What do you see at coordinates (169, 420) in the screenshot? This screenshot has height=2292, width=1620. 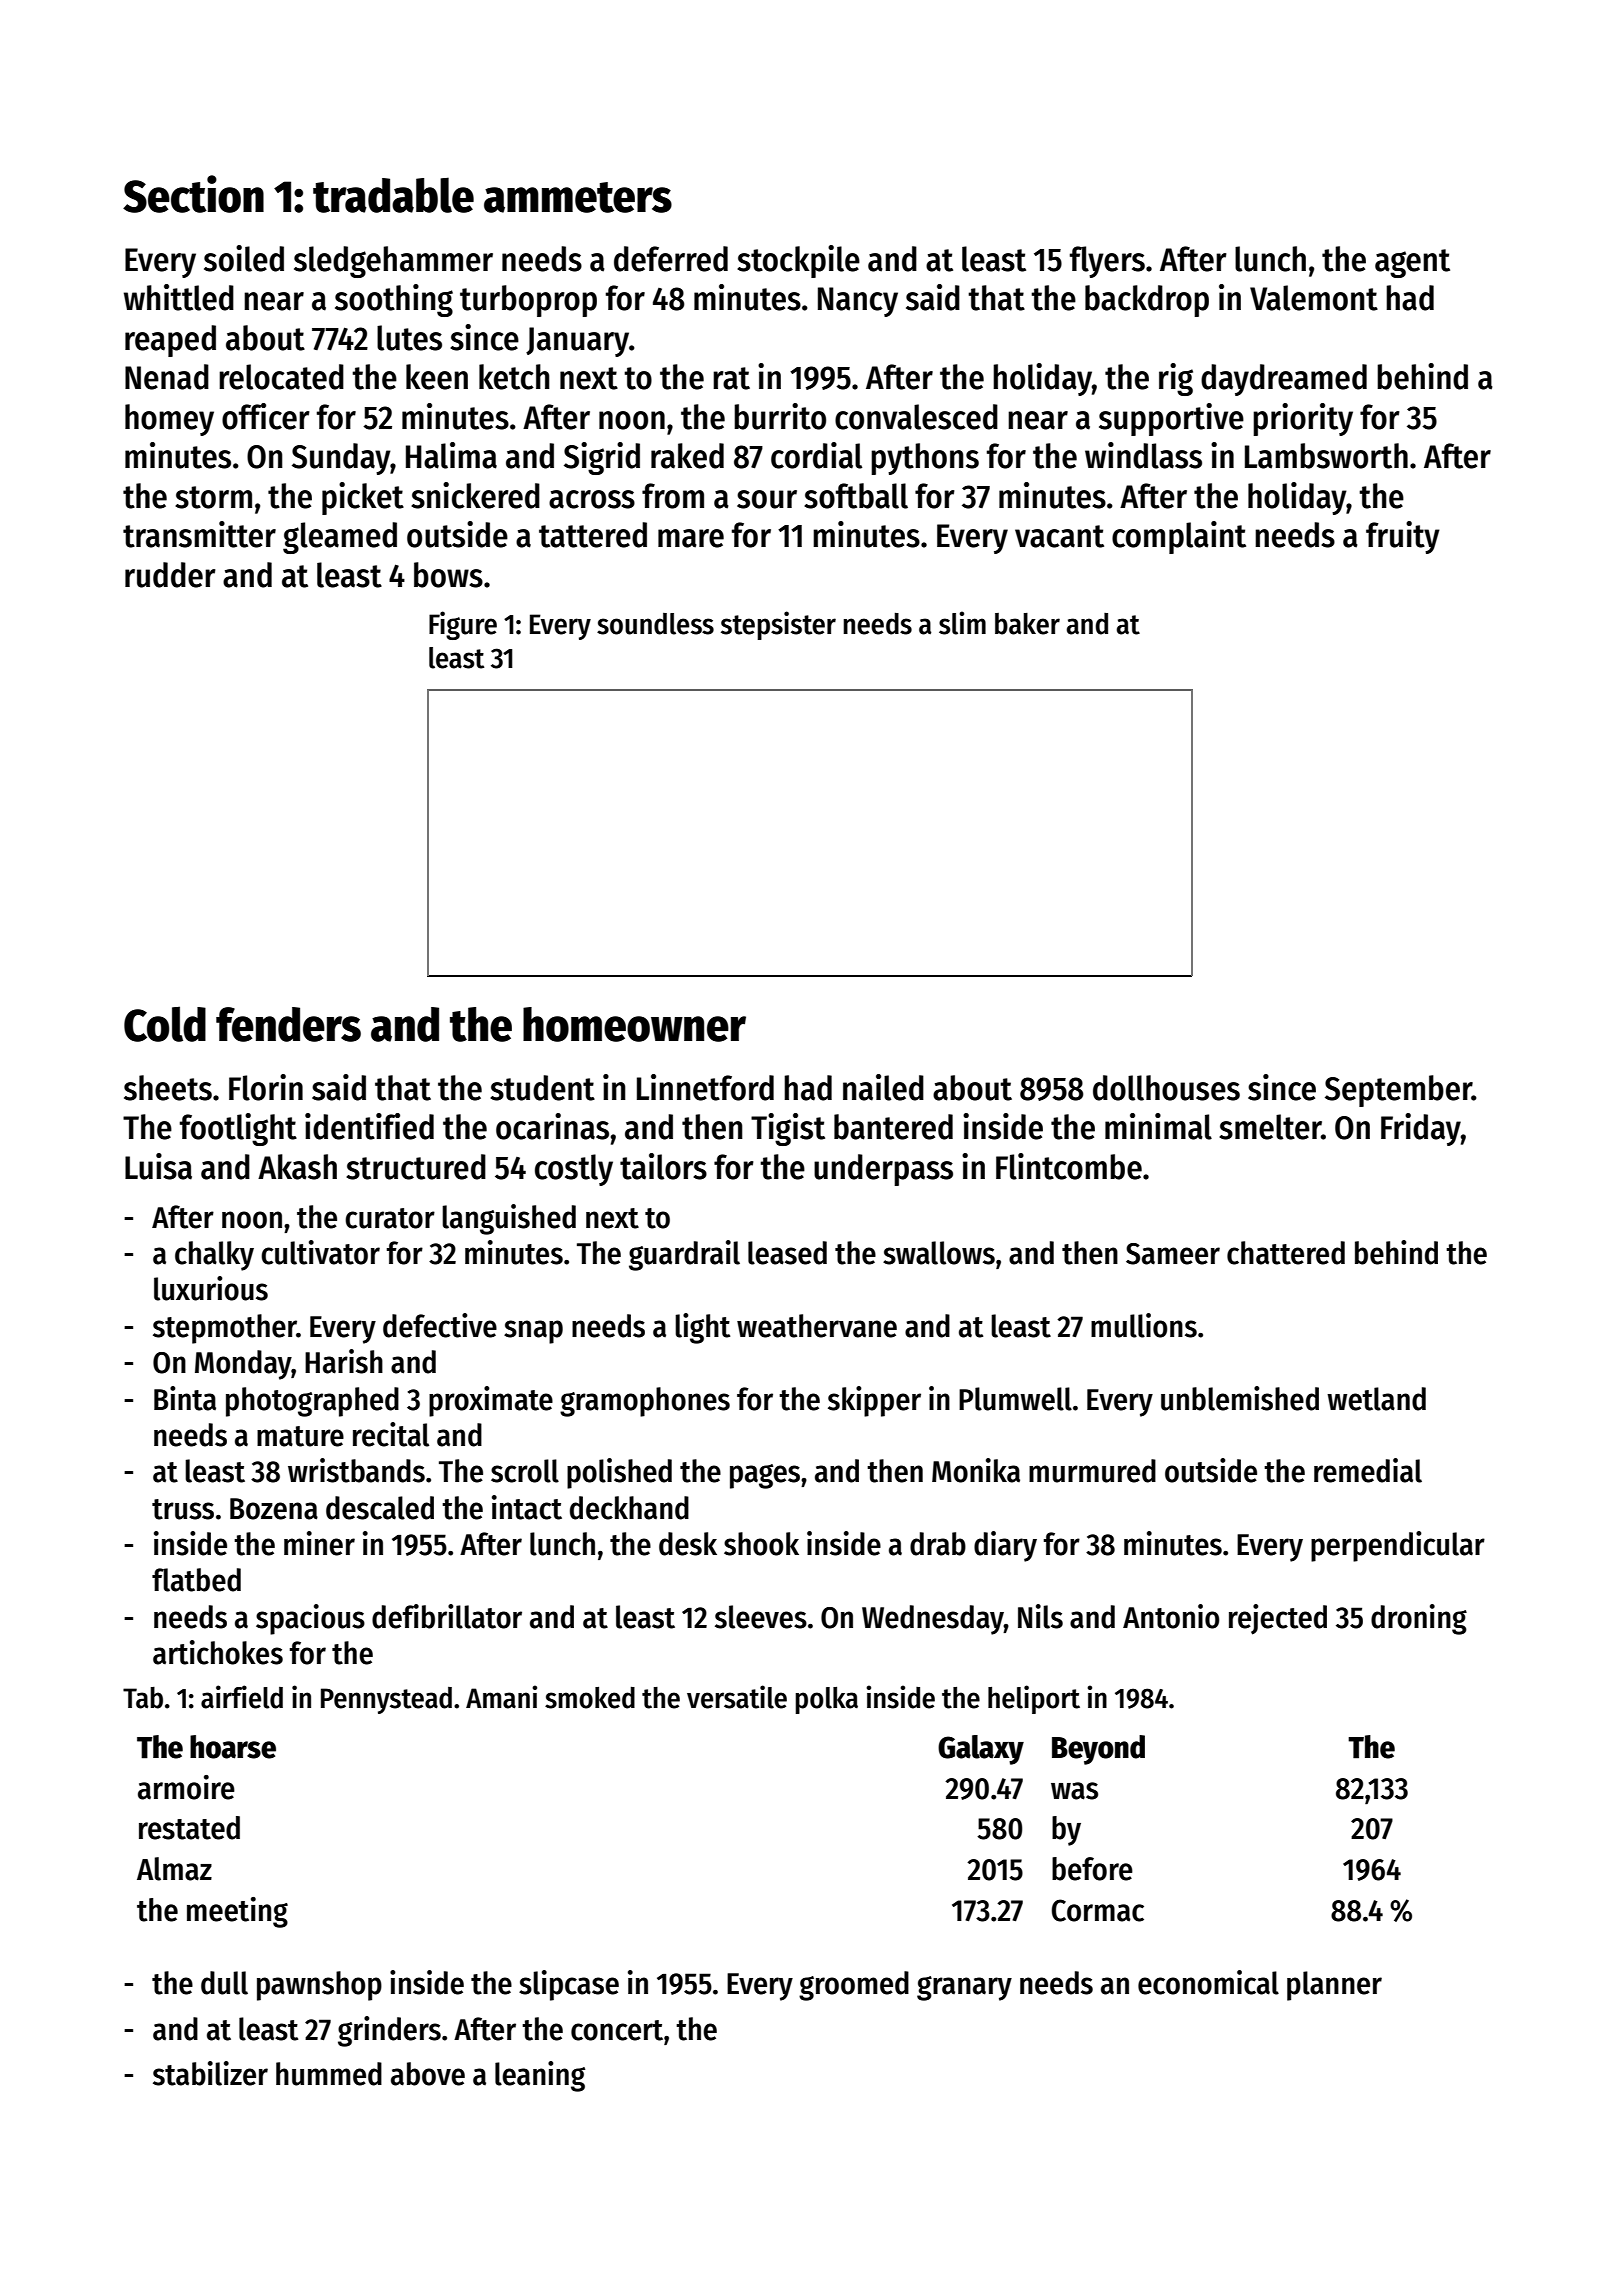 I see `homey` at bounding box center [169, 420].
